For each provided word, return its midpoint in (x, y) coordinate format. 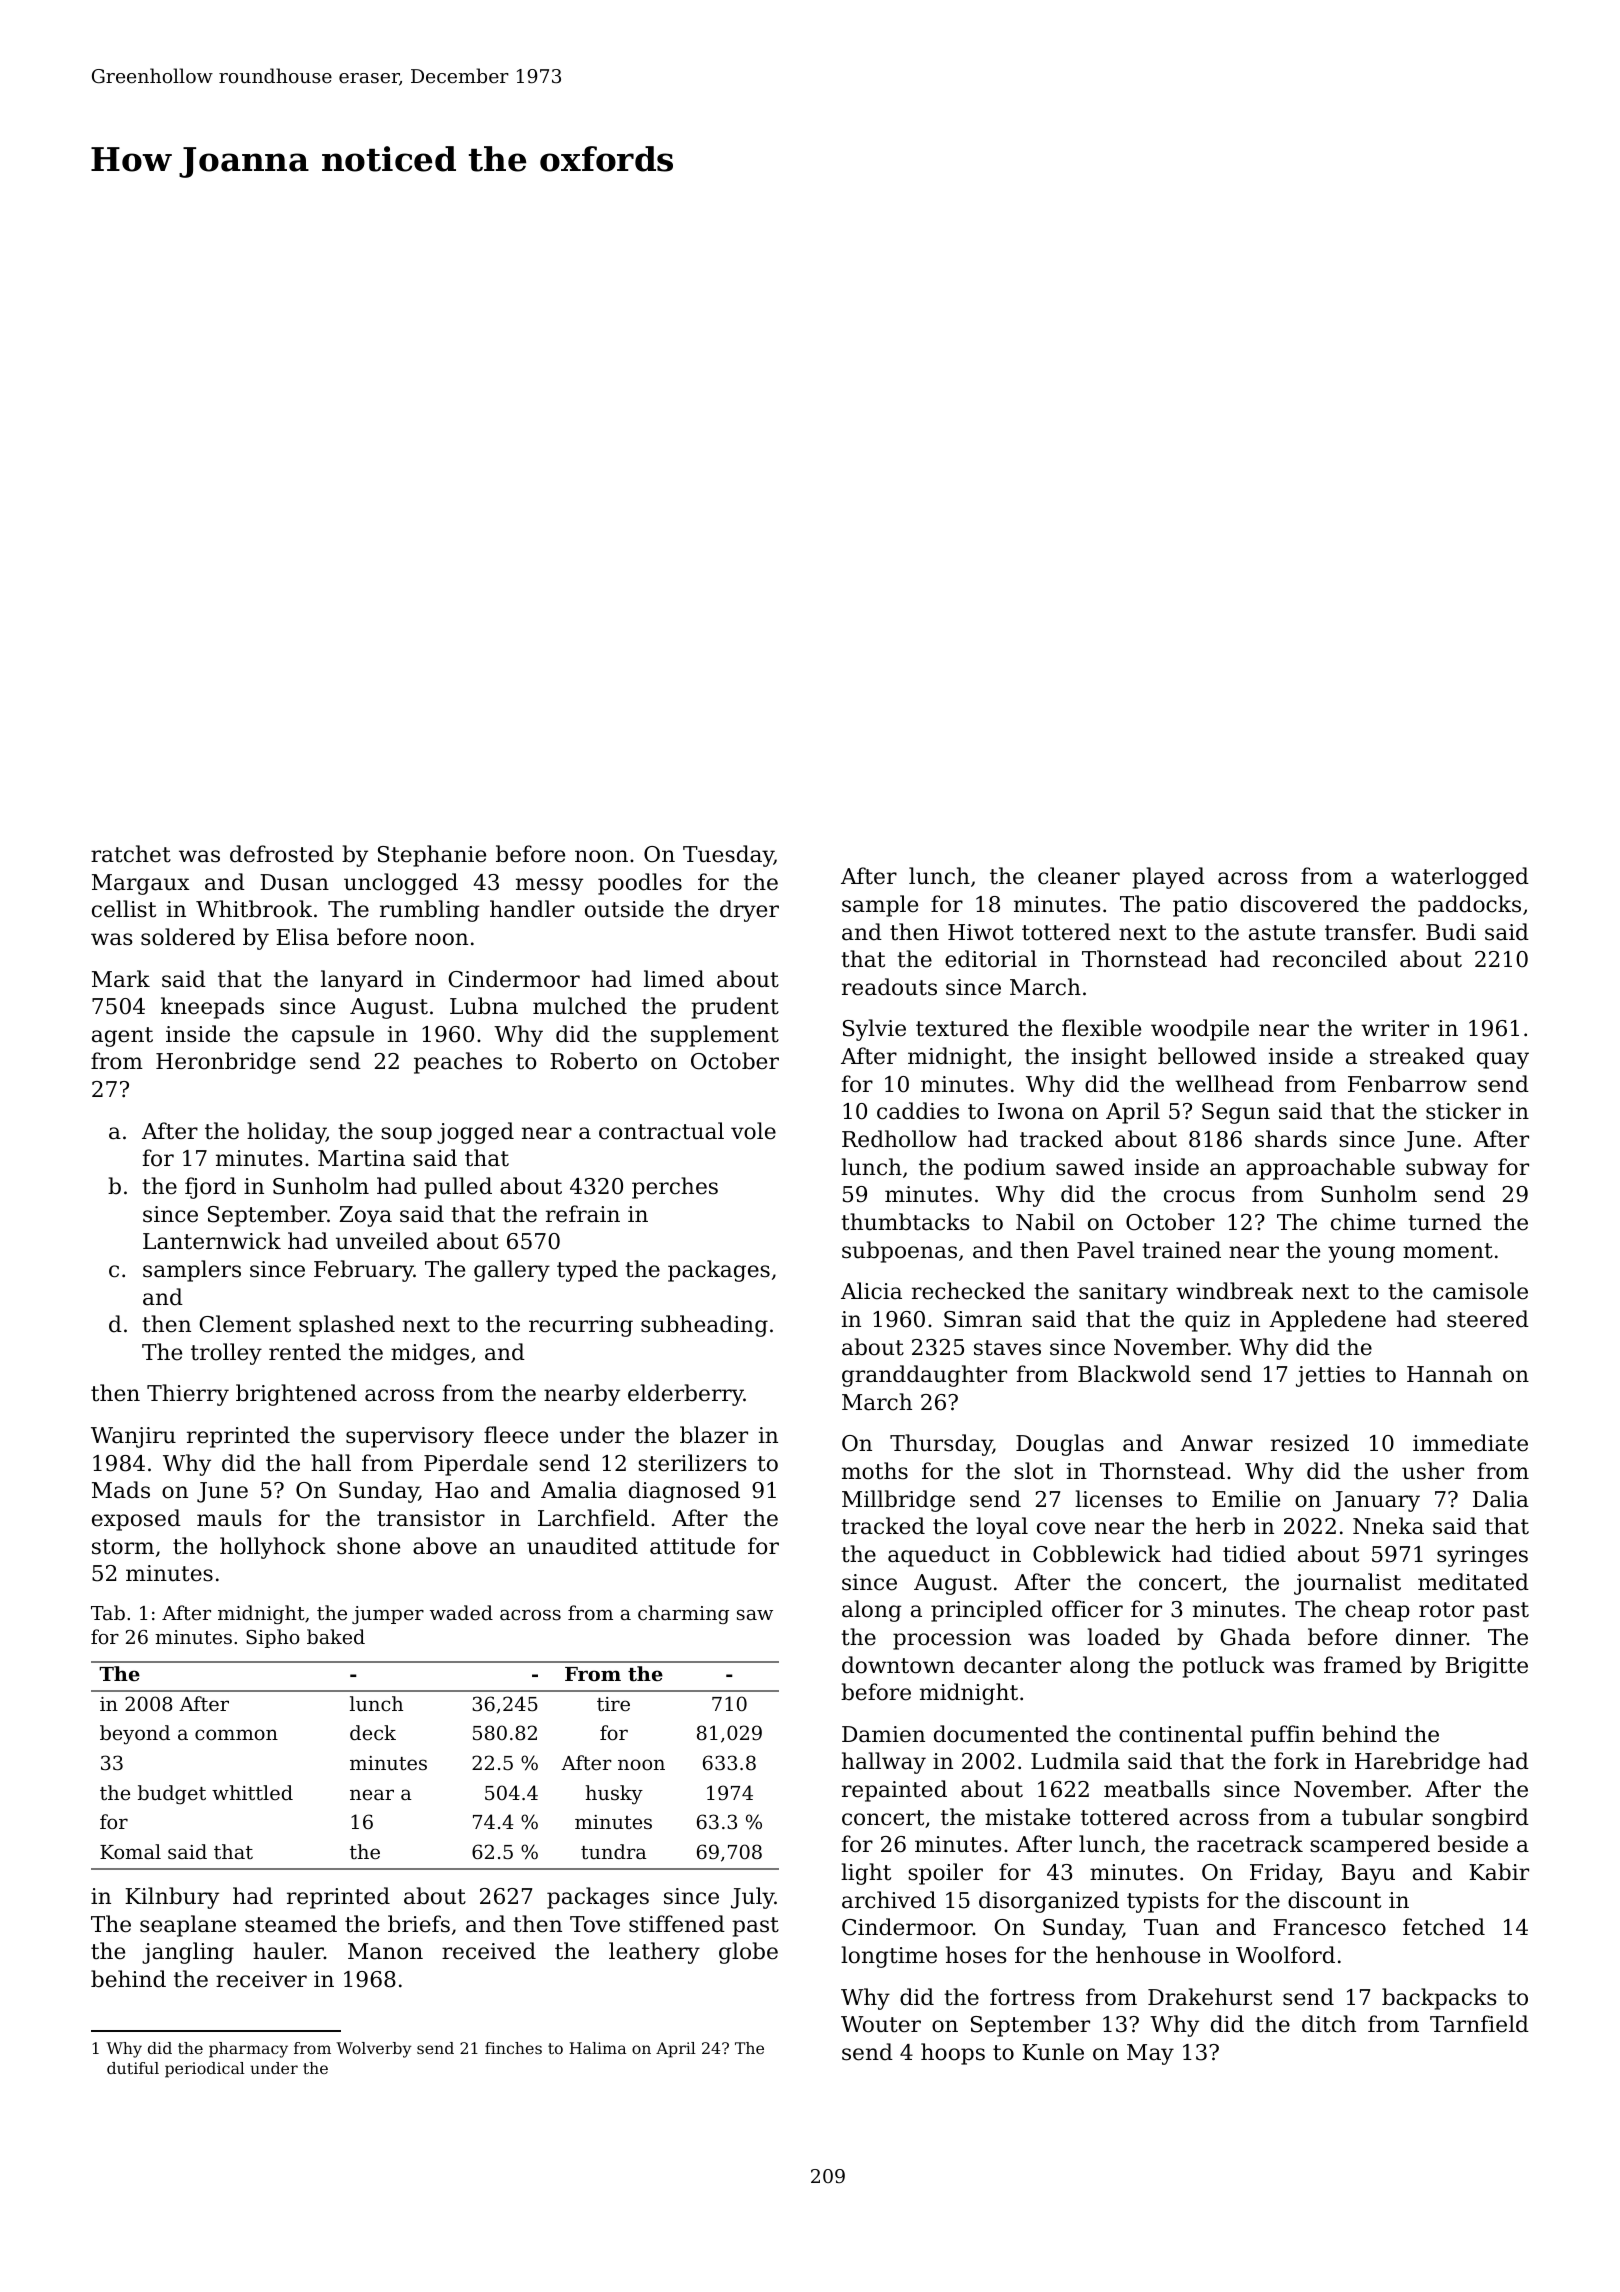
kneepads (212, 1008)
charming (683, 1614)
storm (123, 1547)
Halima (597, 2048)
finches (513, 2048)
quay (1503, 1060)
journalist (1347, 1584)
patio (1200, 906)
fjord (210, 1188)
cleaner (1079, 876)
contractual (661, 1131)
